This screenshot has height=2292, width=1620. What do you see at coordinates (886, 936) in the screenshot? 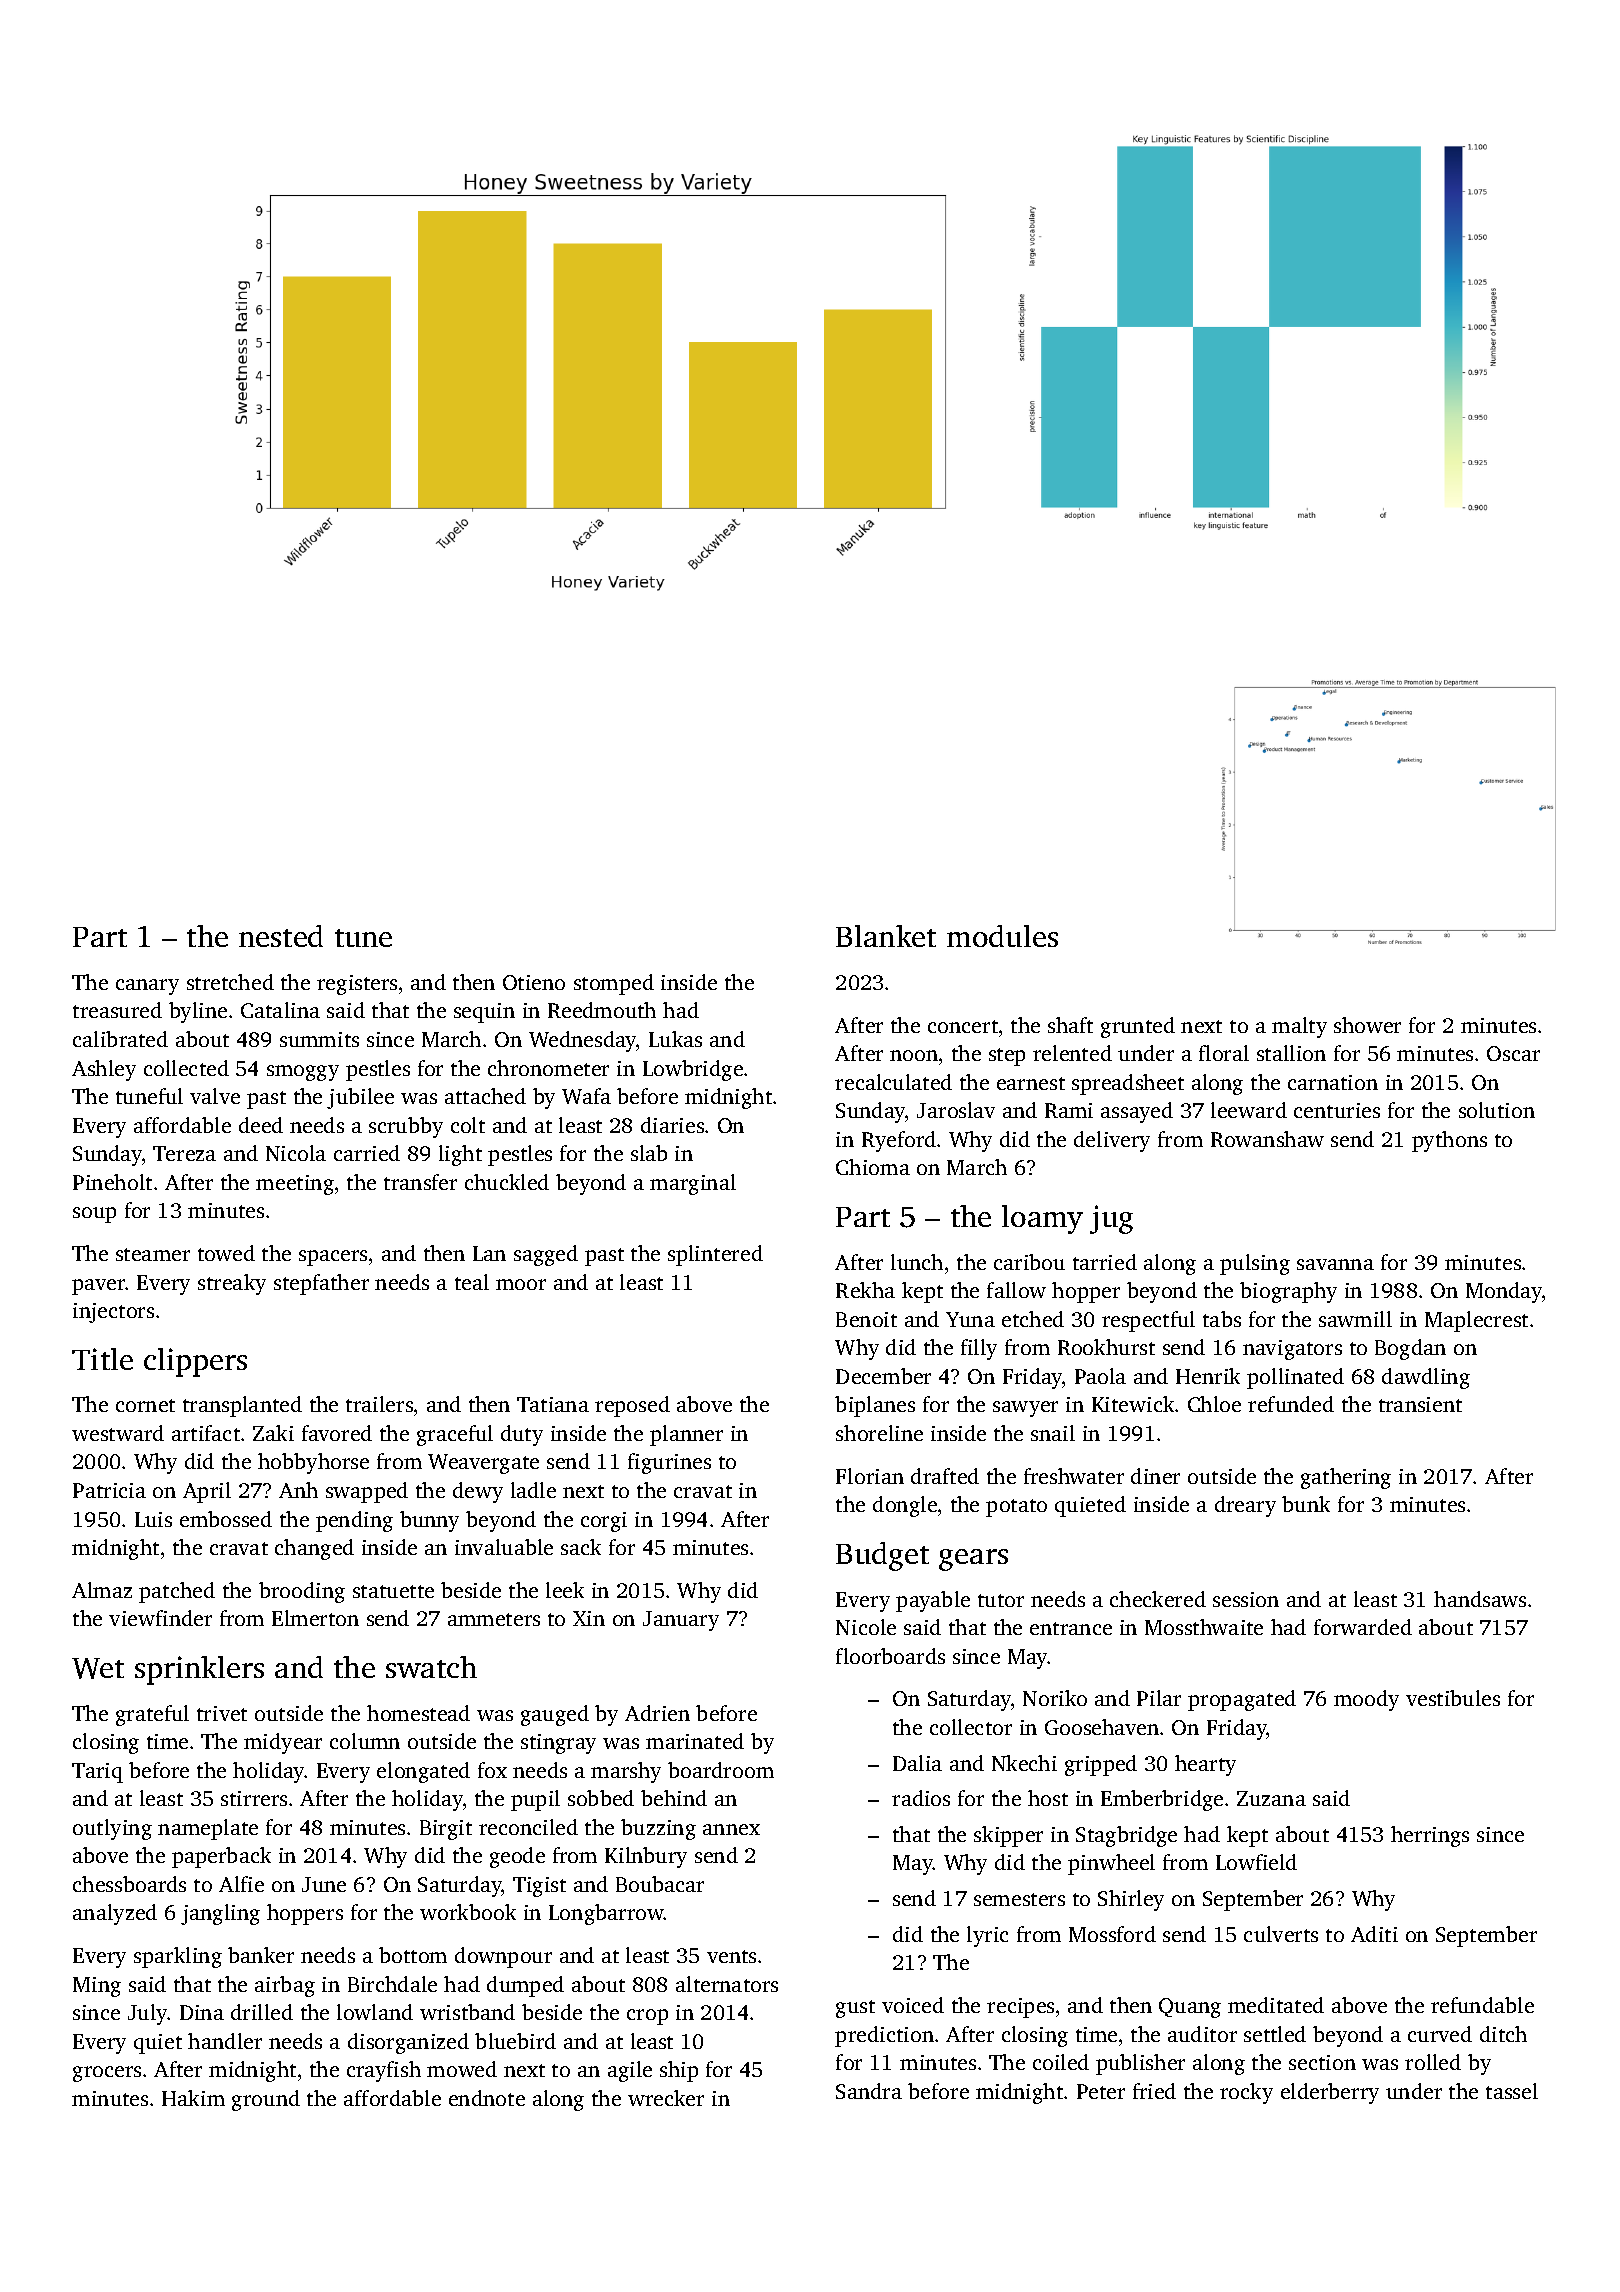
I see `Blanket` at bounding box center [886, 936].
